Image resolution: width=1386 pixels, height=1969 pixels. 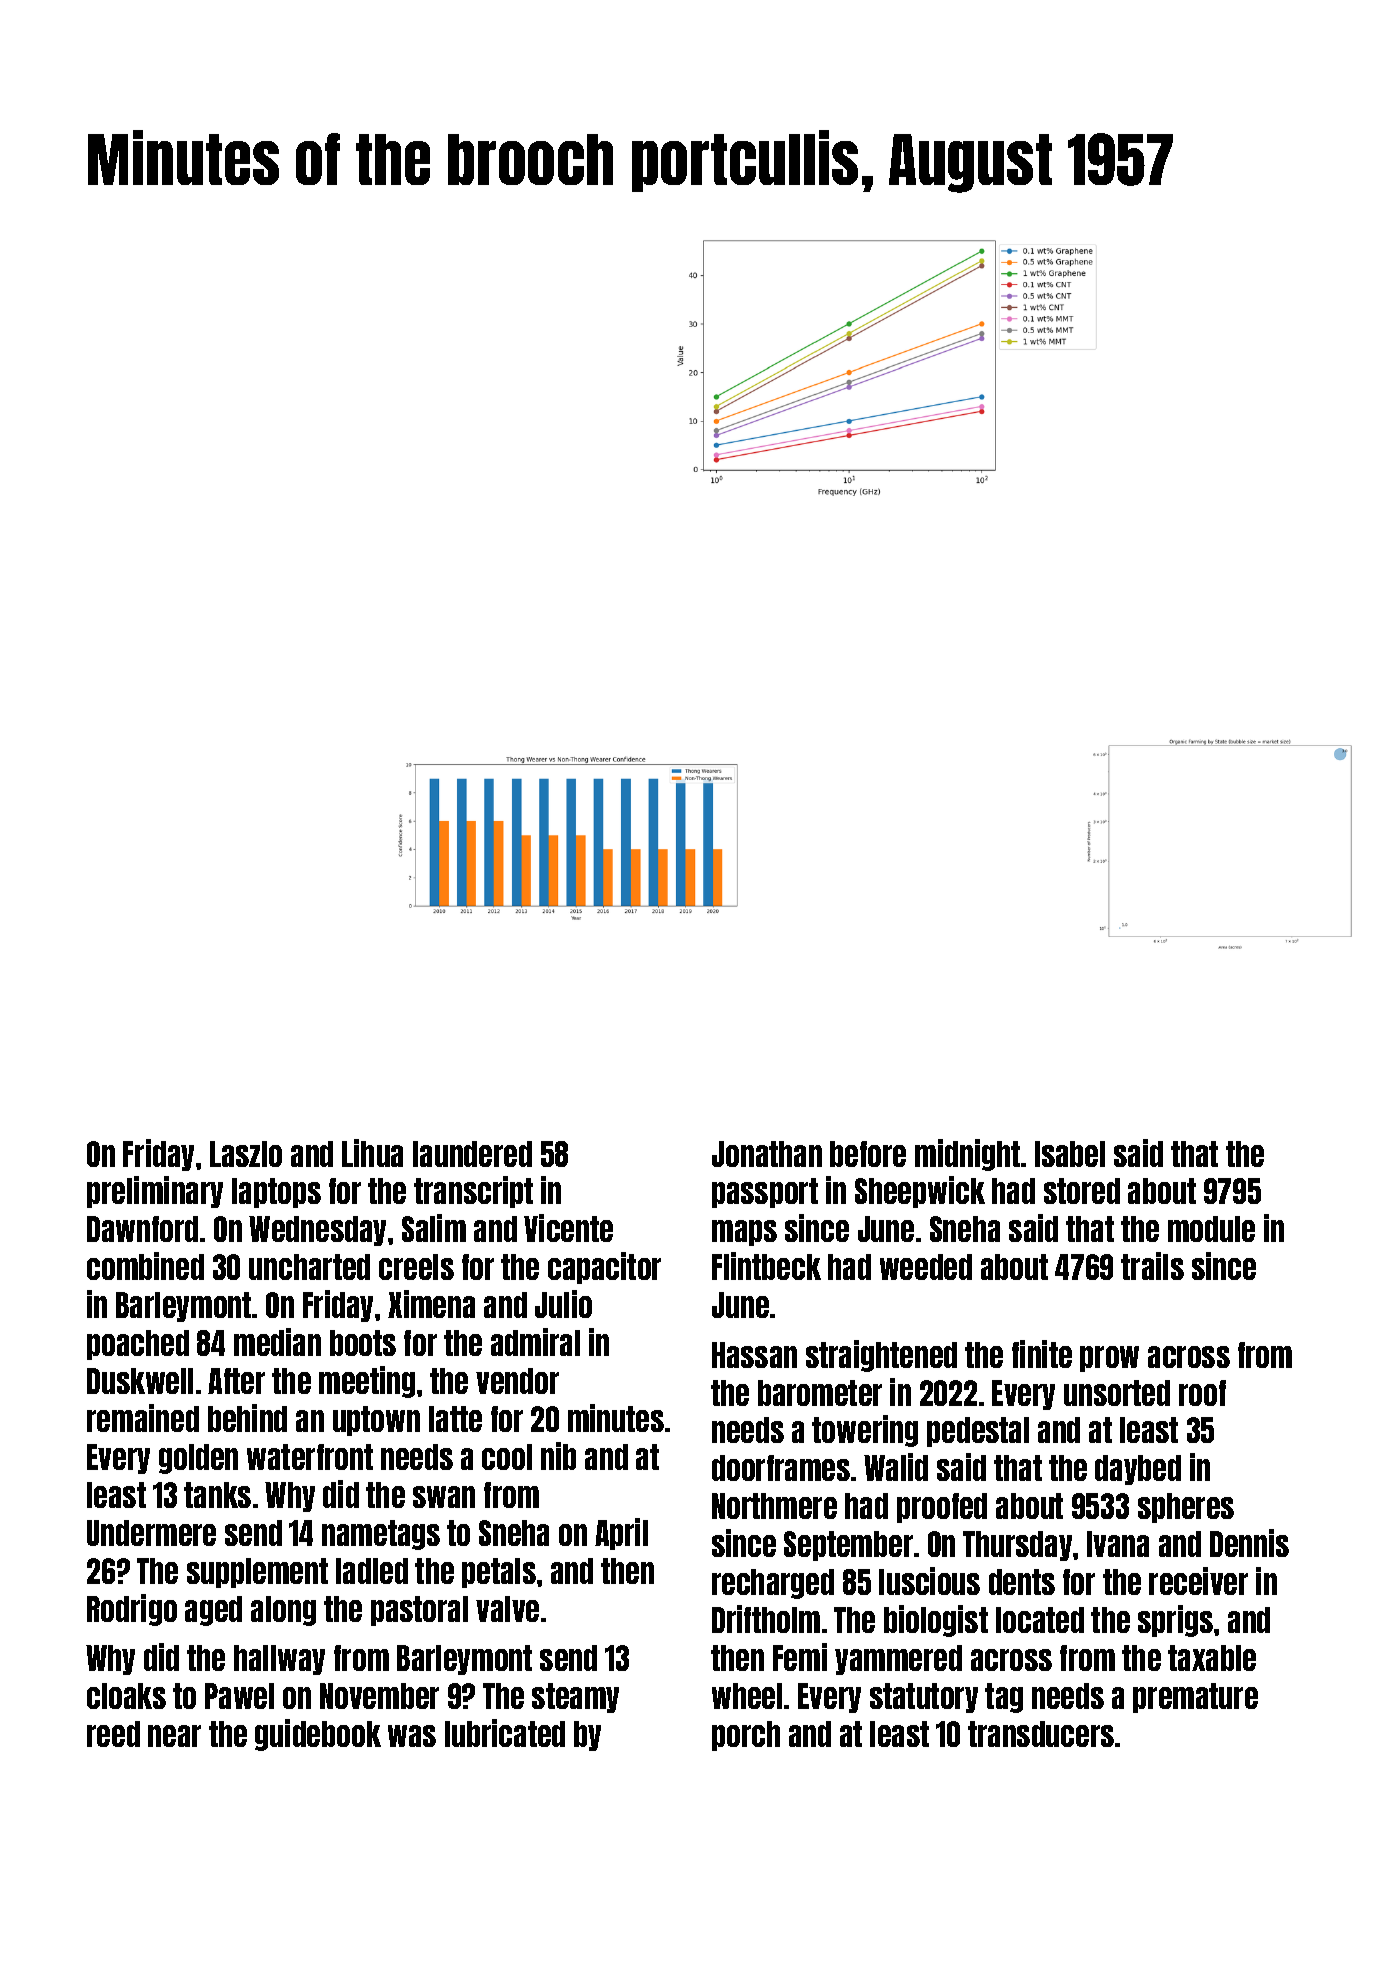 I want to click on midnight, so click(x=967, y=1155).
